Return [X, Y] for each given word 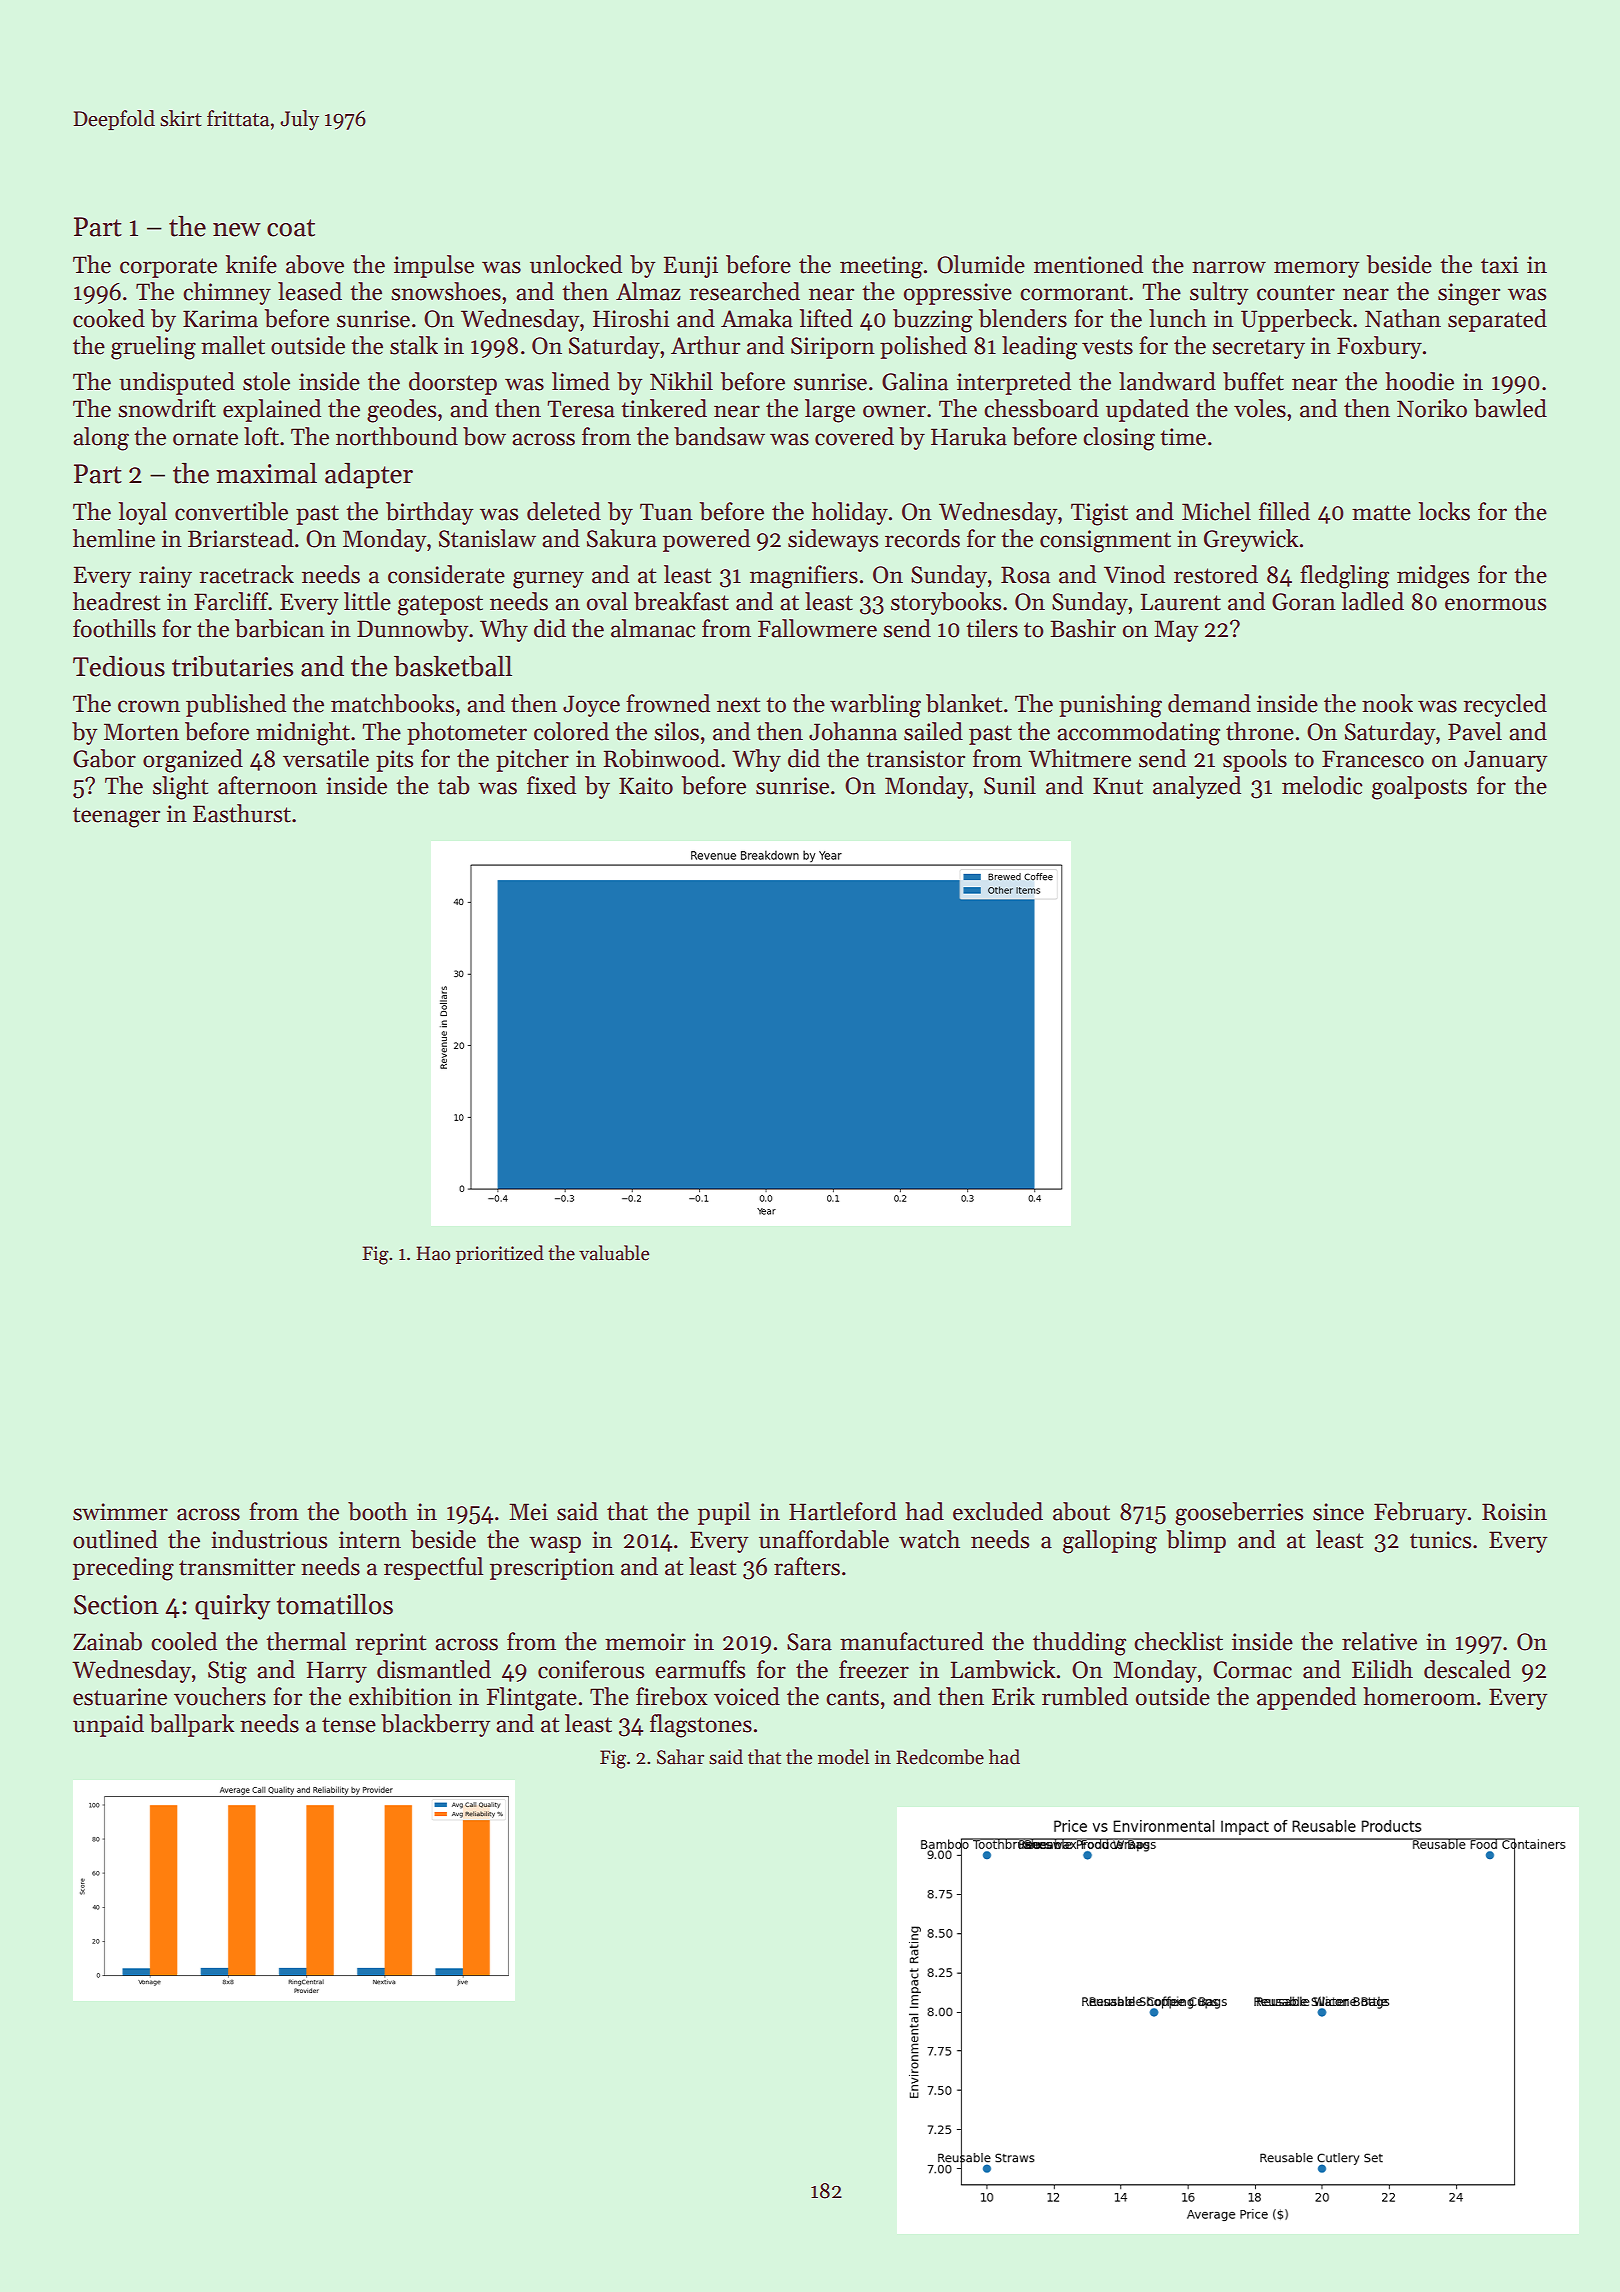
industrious [269, 1539]
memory [1316, 269]
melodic [1322, 785]
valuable [614, 1253]
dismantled [434, 1669]
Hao [433, 1253]
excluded [998, 1511]
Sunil [1010, 785]
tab [454, 785]
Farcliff [231, 601]
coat [291, 228]
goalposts [1419, 788]
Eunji [691, 267]
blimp [1196, 1541]
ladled [1372, 601]
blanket [964, 703]
